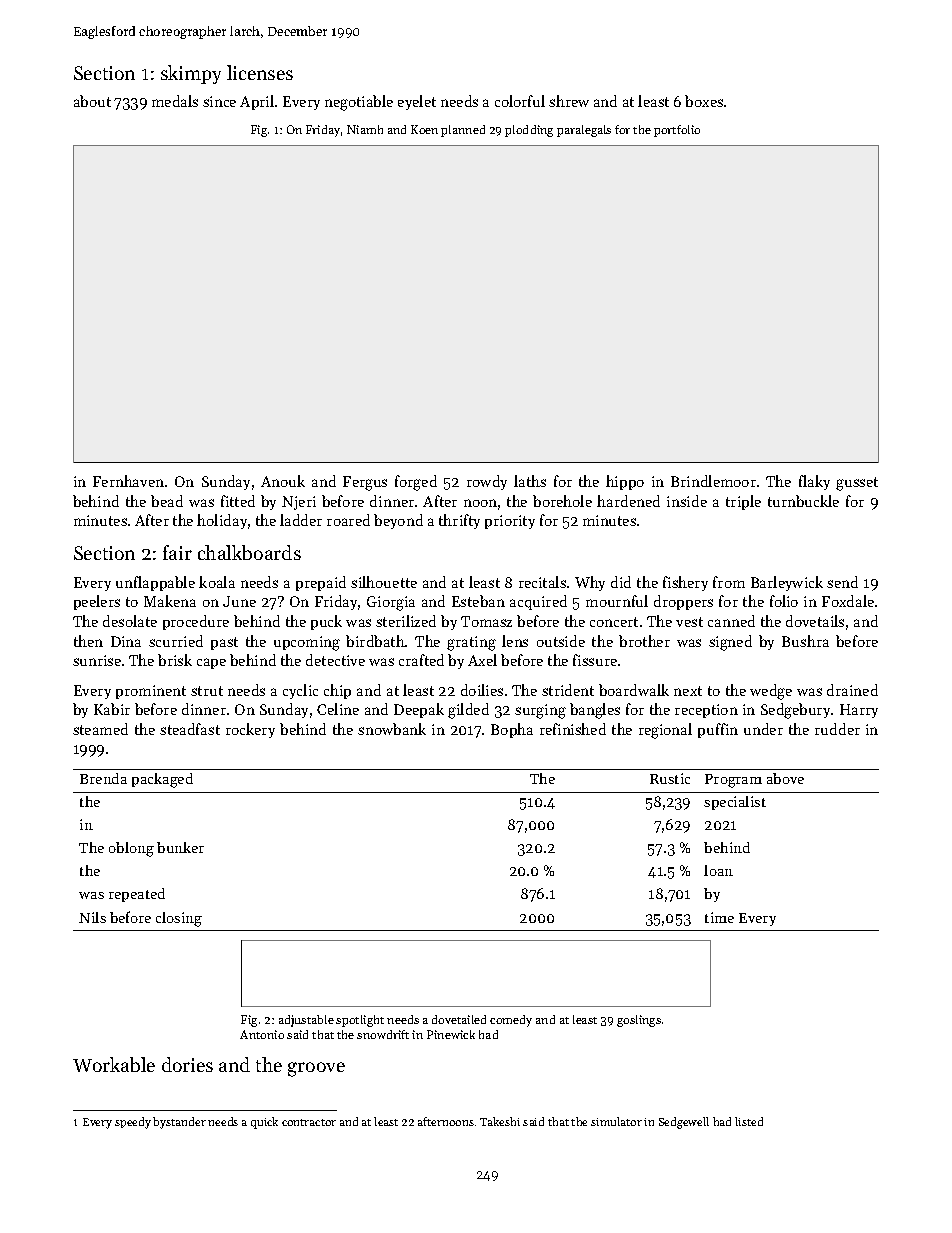 The image size is (952, 1233). Describe the element at coordinates (520, 101) in the page. I see `colorful` at that location.
